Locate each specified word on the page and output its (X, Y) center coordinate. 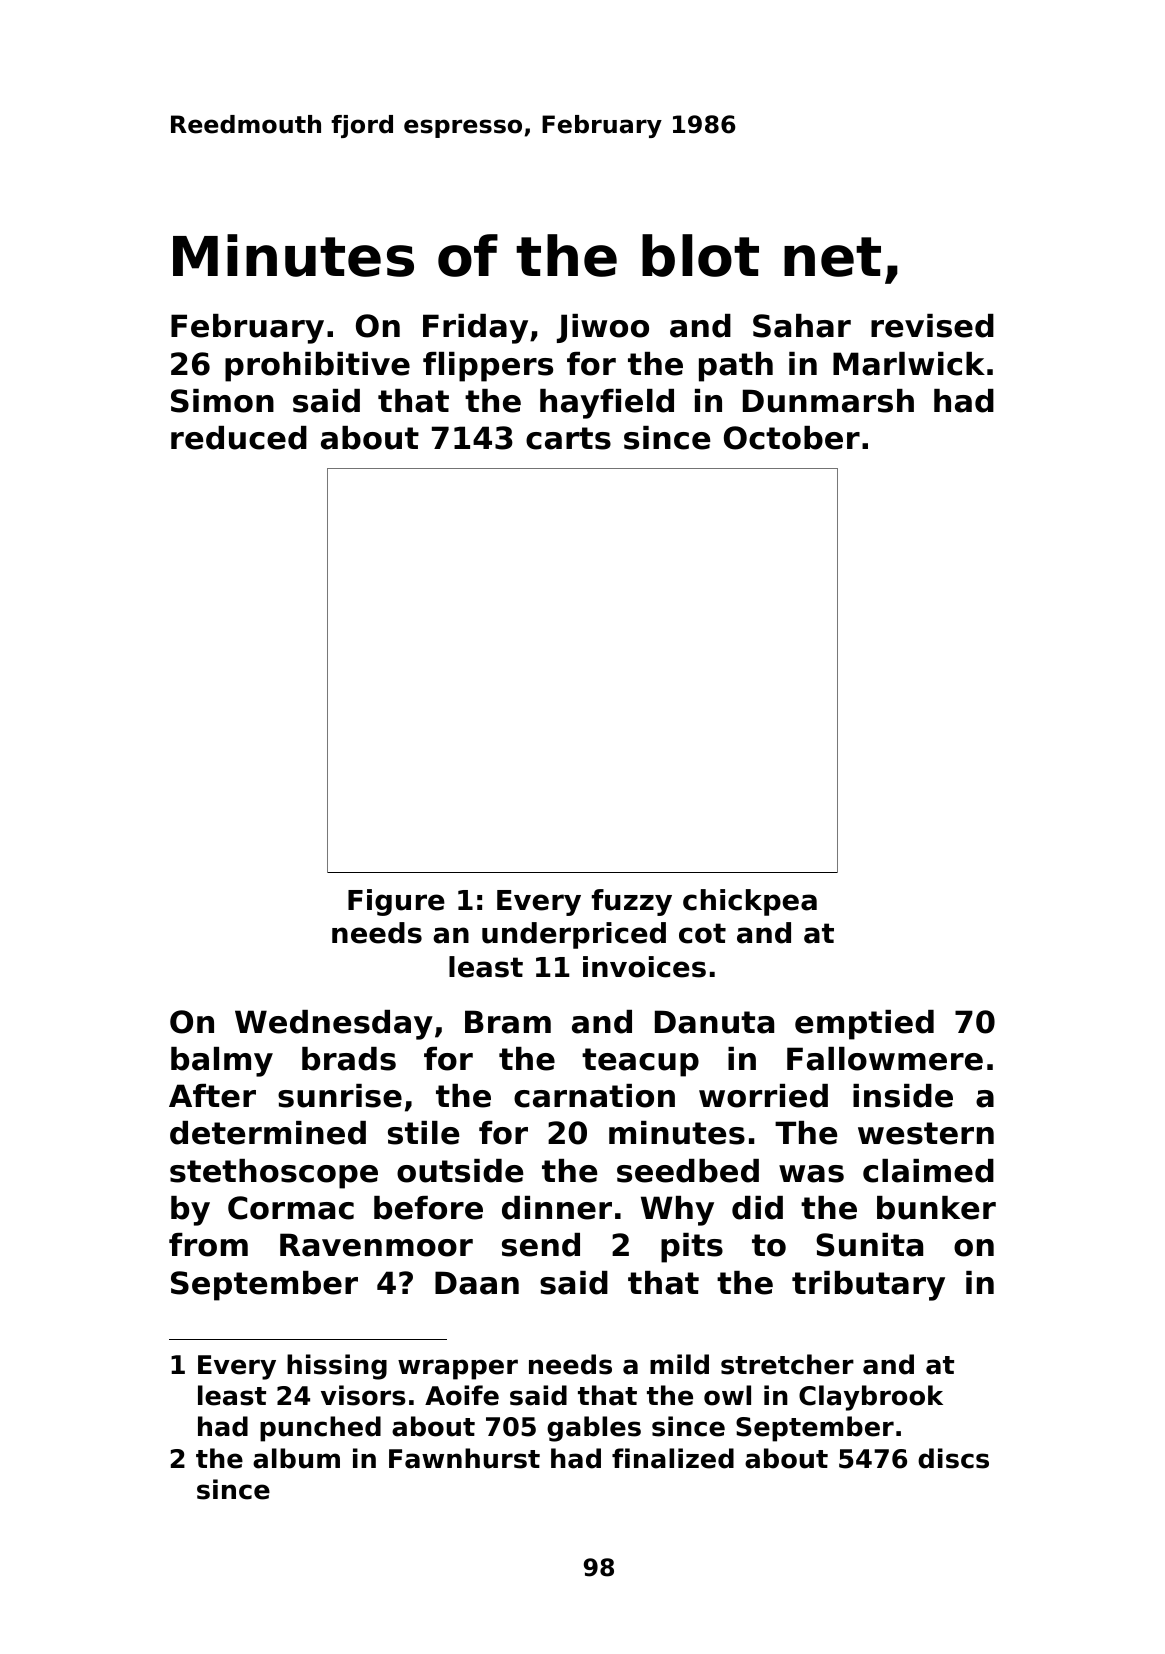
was (811, 1174)
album (296, 1458)
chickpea (750, 902)
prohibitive (317, 367)
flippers (488, 367)
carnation (594, 1096)
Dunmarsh (828, 401)
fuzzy (632, 902)
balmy (222, 1062)
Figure (396, 902)
